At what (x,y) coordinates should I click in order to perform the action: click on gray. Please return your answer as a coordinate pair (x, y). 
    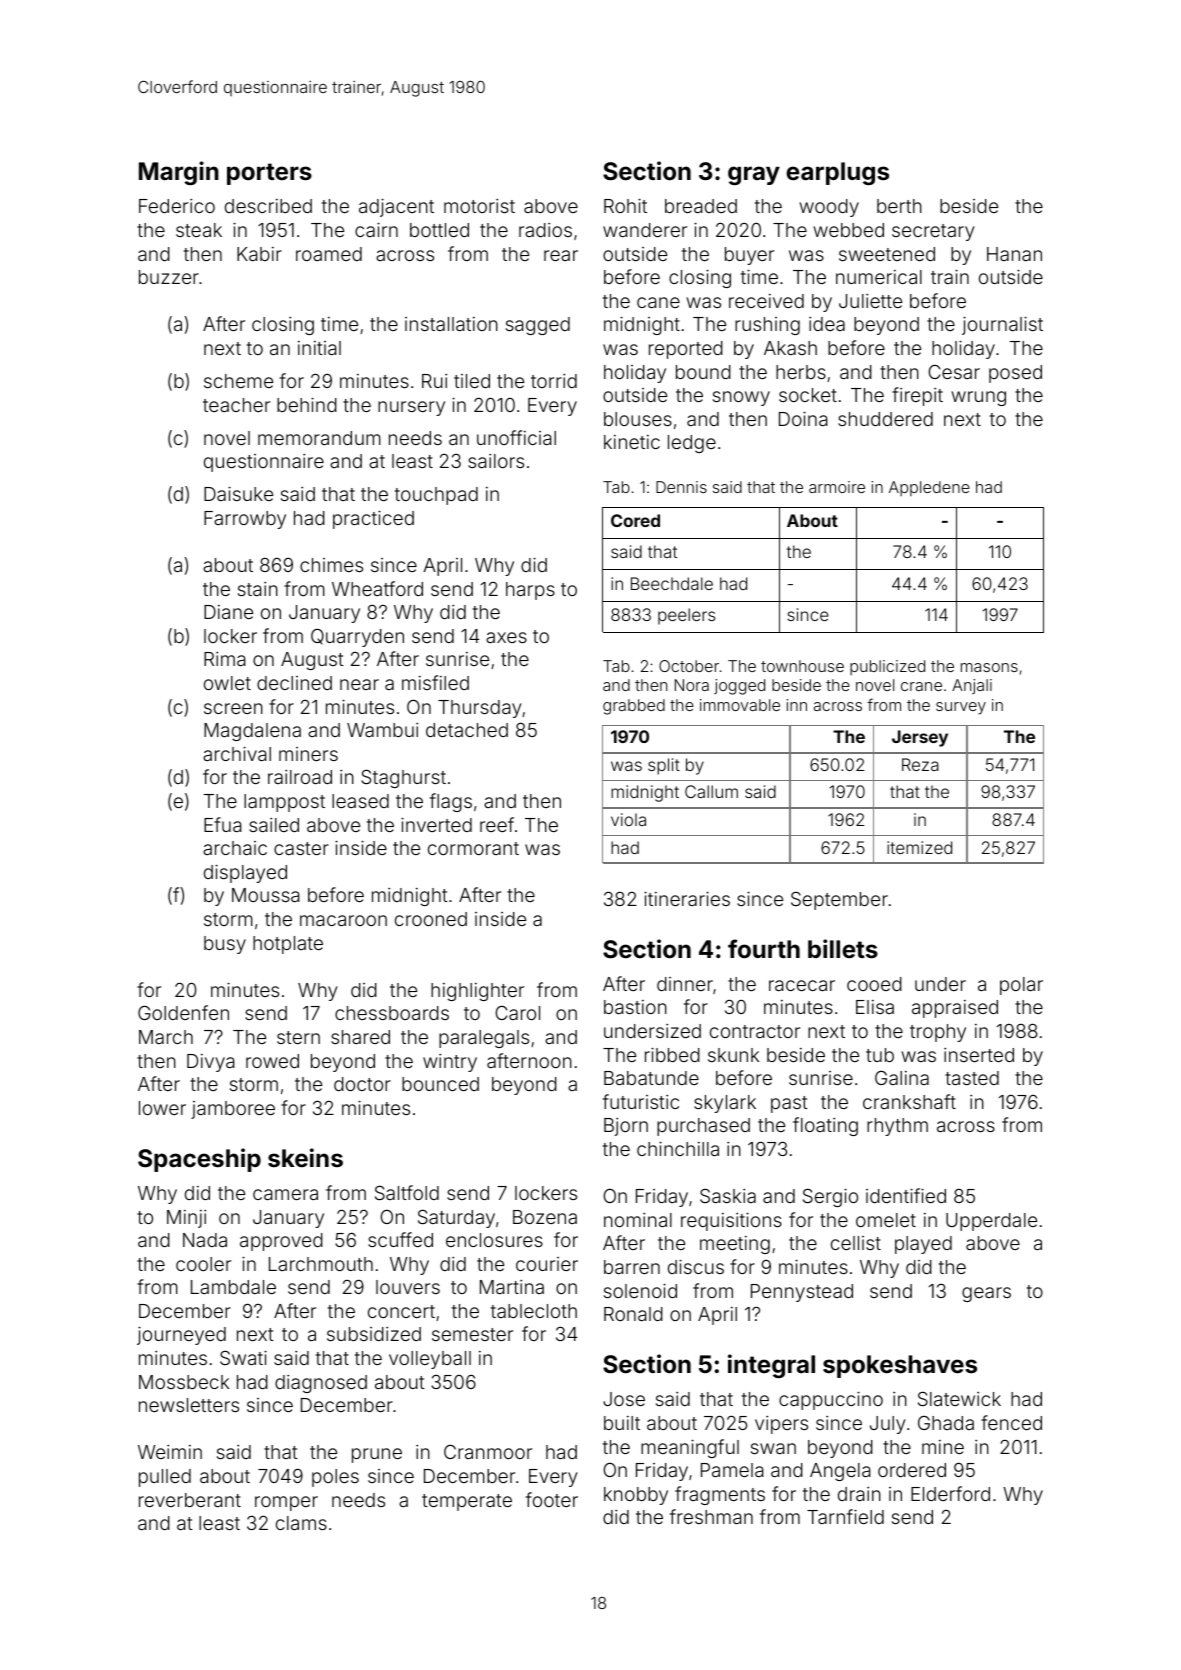
    Looking at the image, I should click on (754, 175).
